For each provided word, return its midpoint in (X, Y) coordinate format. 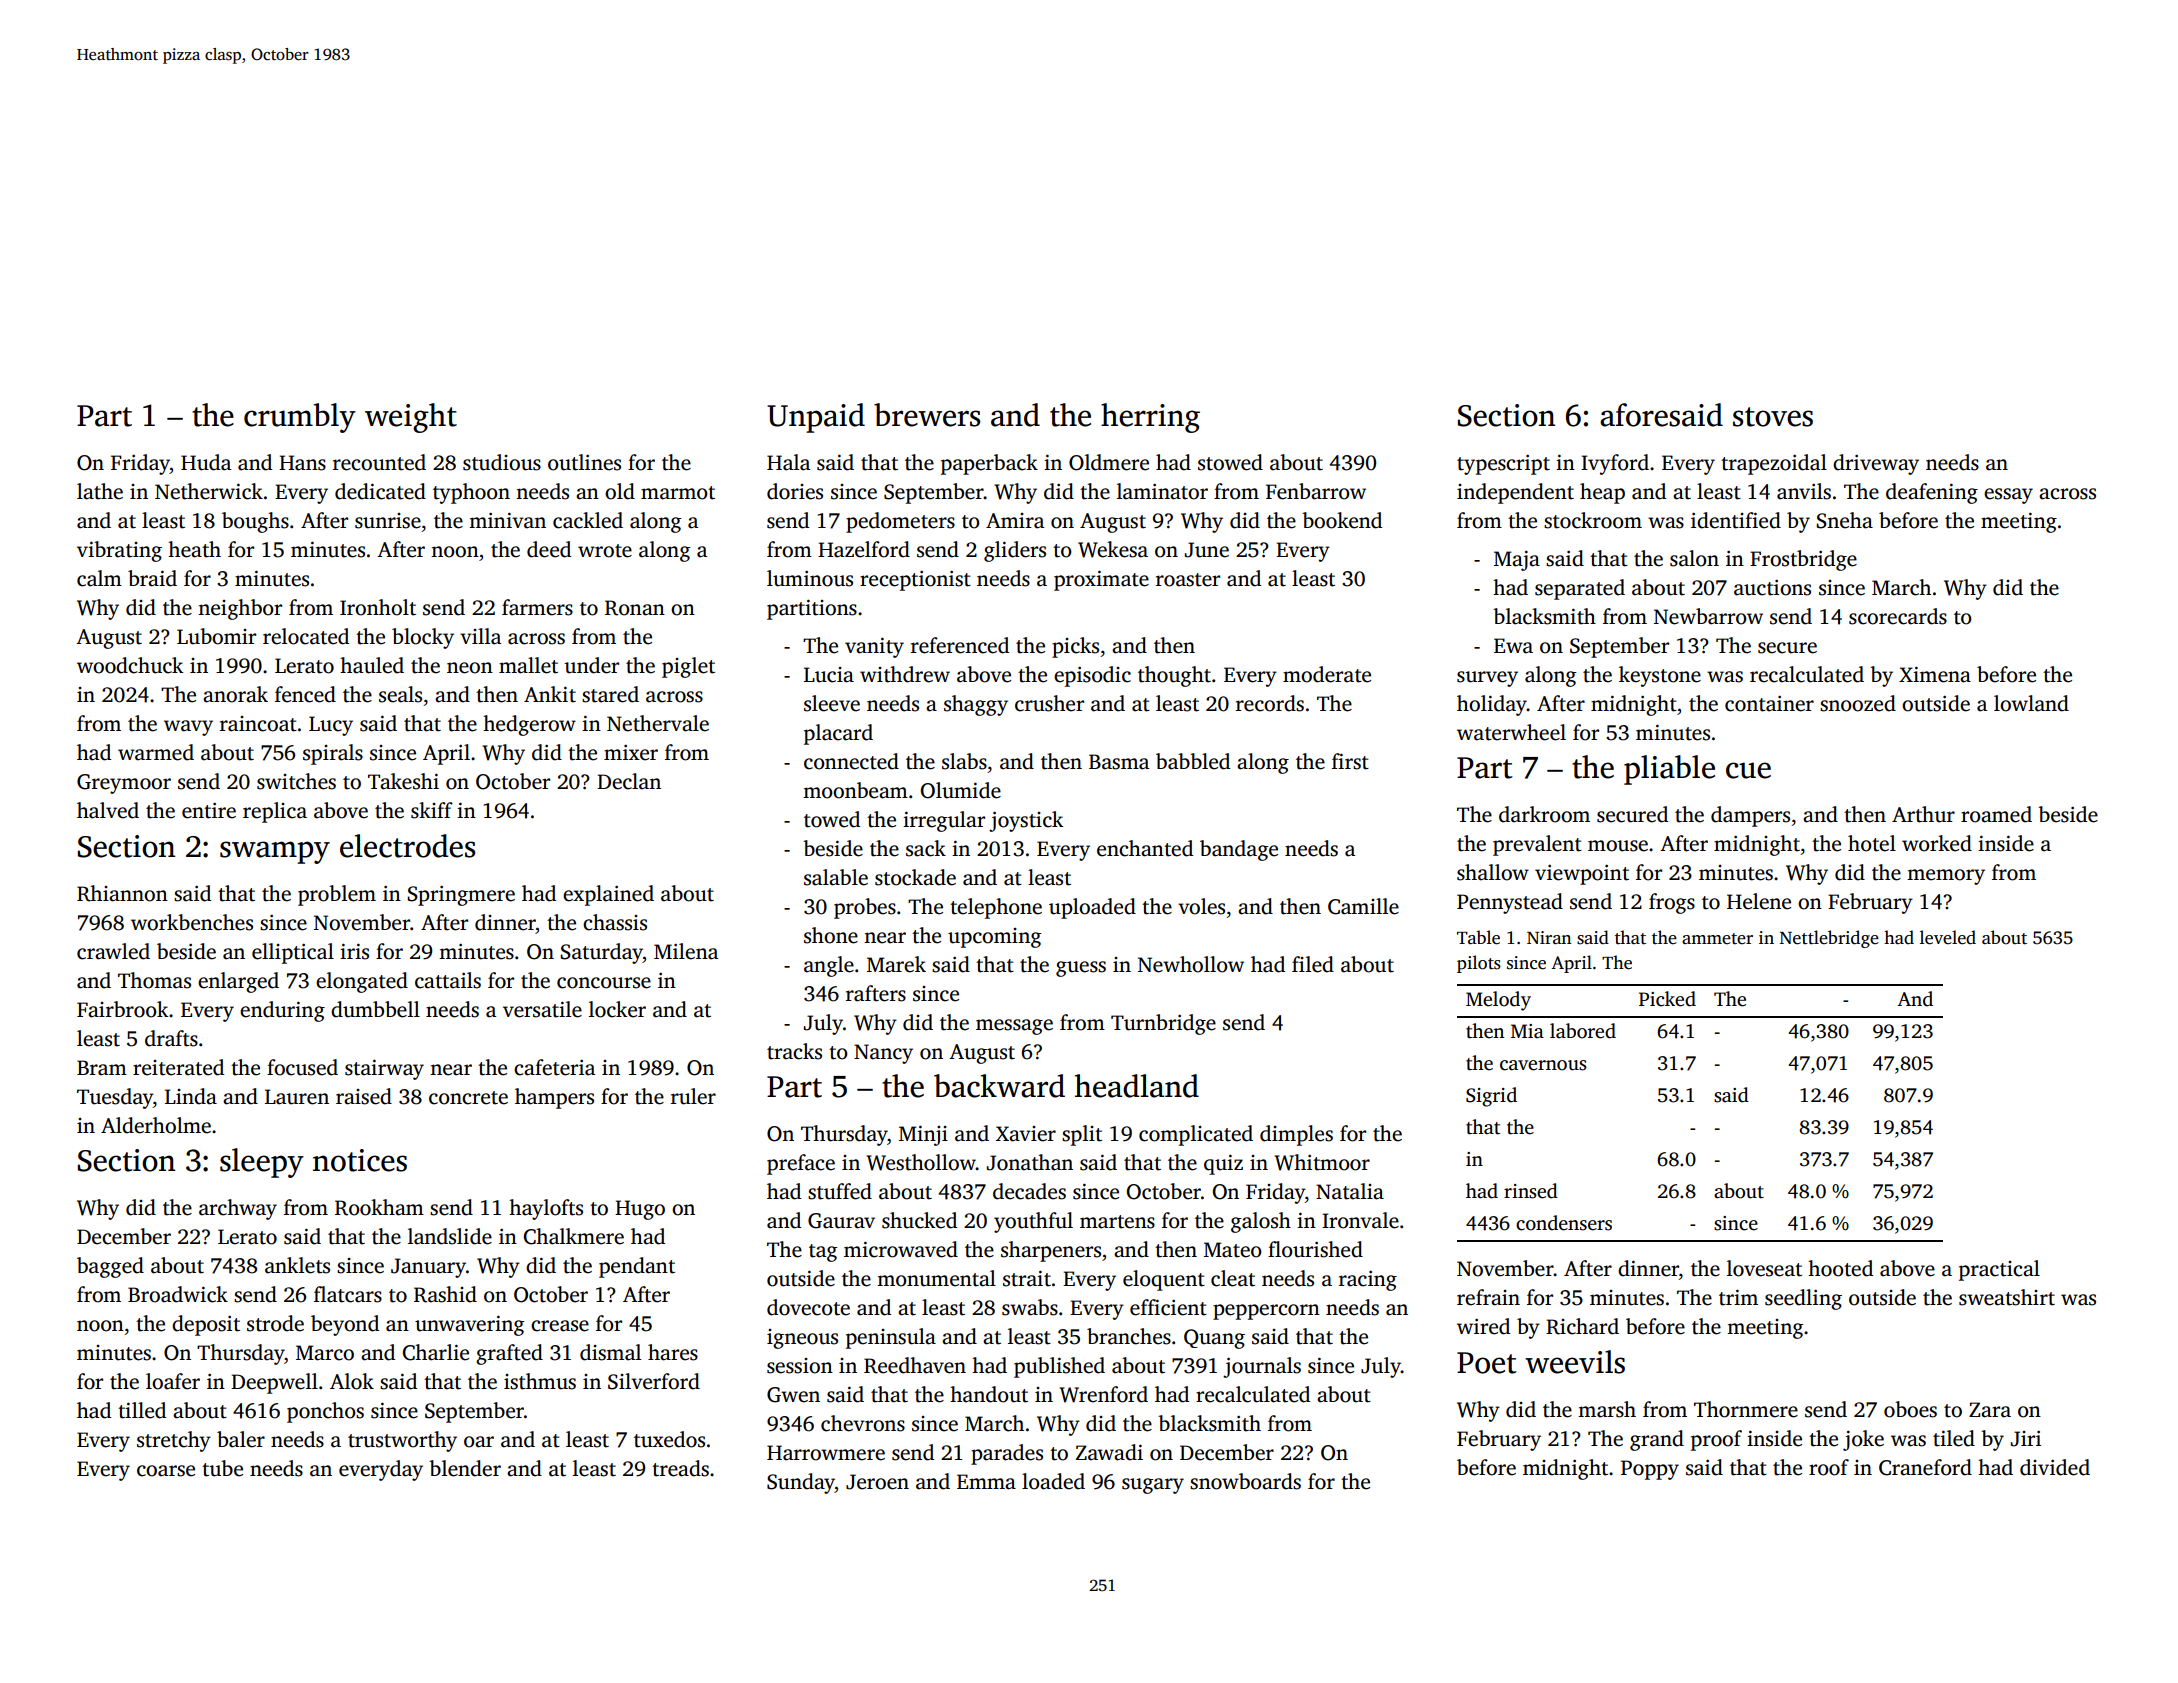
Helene (1759, 901)
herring (1150, 418)
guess (1081, 969)
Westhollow (921, 1162)
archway (238, 1209)
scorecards (1898, 616)
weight (411, 418)
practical (1999, 1270)
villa (480, 636)
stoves (1773, 417)
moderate (1327, 674)
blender (465, 1468)
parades (1007, 1454)
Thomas (154, 980)
